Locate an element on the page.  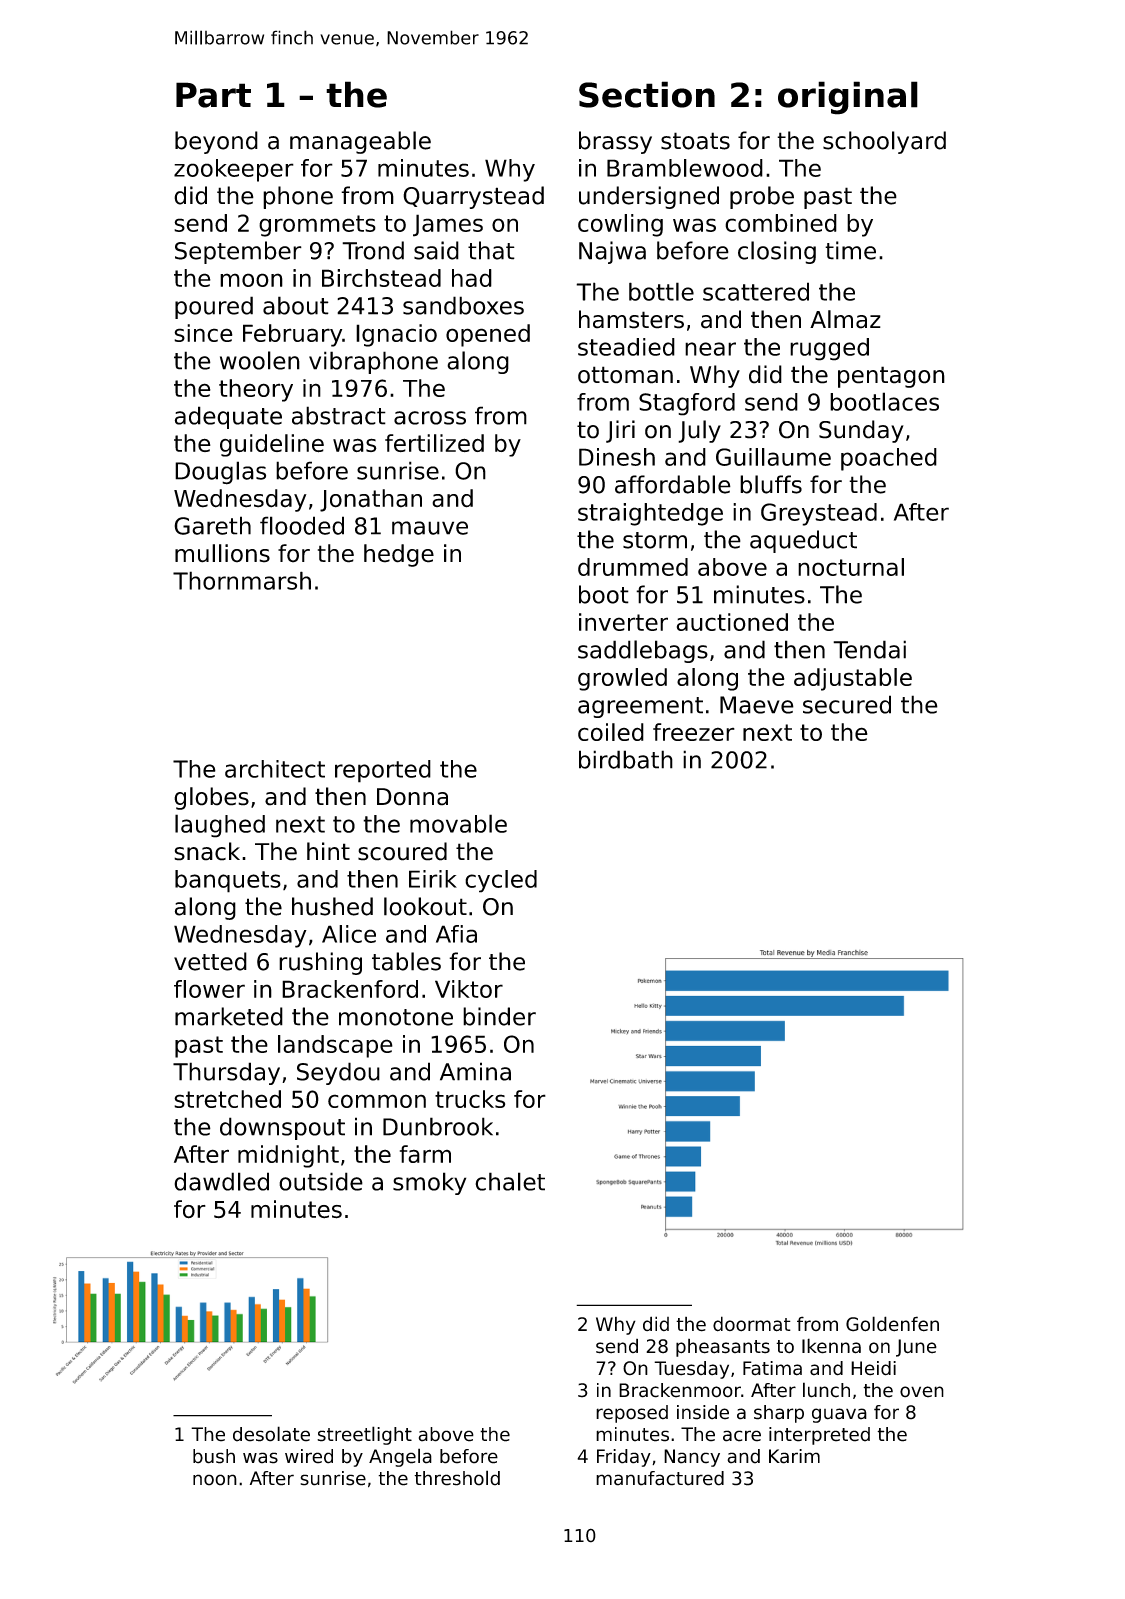
stoats is located at coordinates (695, 141).
